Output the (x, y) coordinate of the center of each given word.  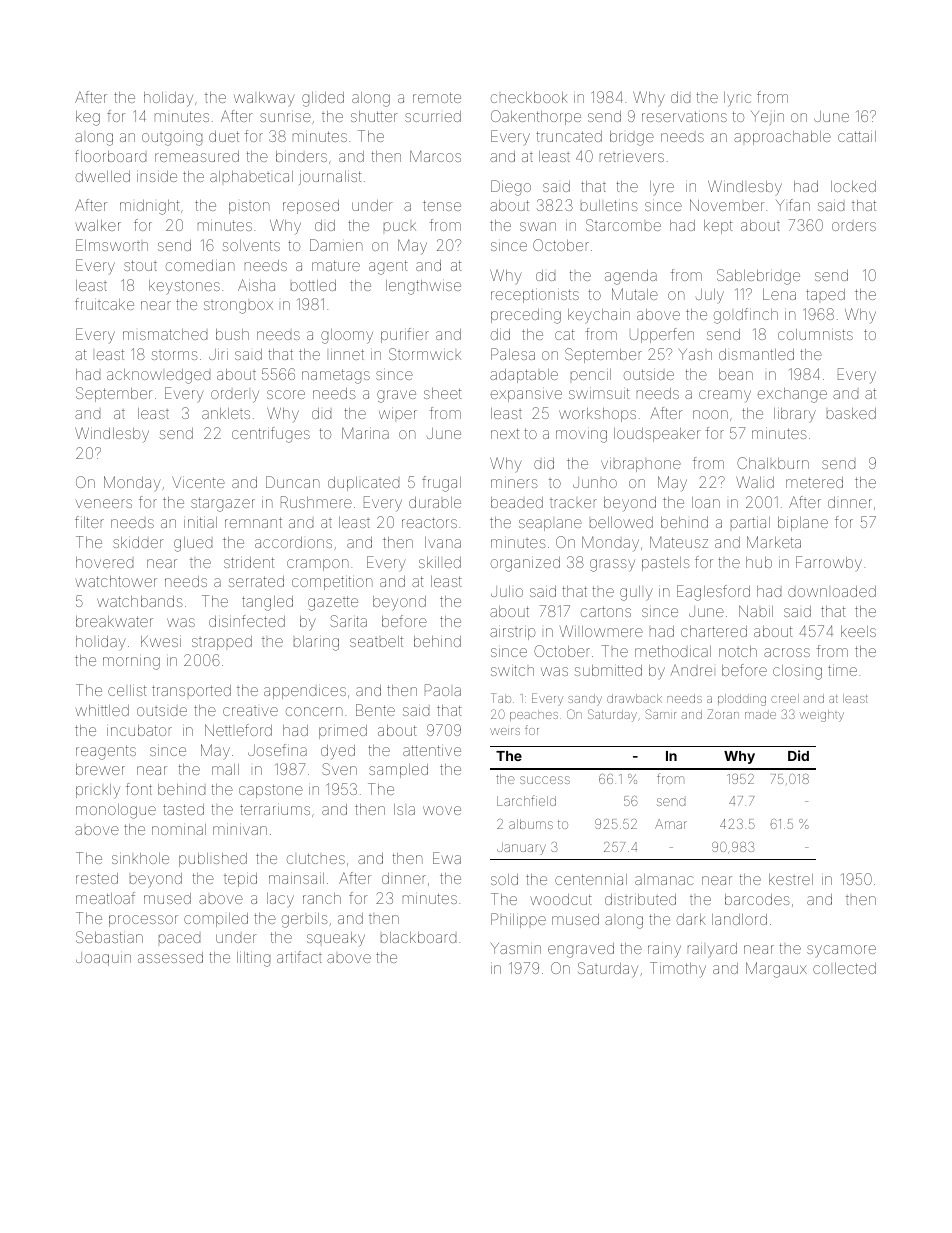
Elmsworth (112, 245)
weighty (821, 716)
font (139, 789)
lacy (280, 900)
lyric (737, 99)
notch (738, 651)
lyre (662, 188)
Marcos (435, 156)
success (545, 780)
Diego (511, 188)
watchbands (140, 601)
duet (224, 136)
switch (512, 670)
